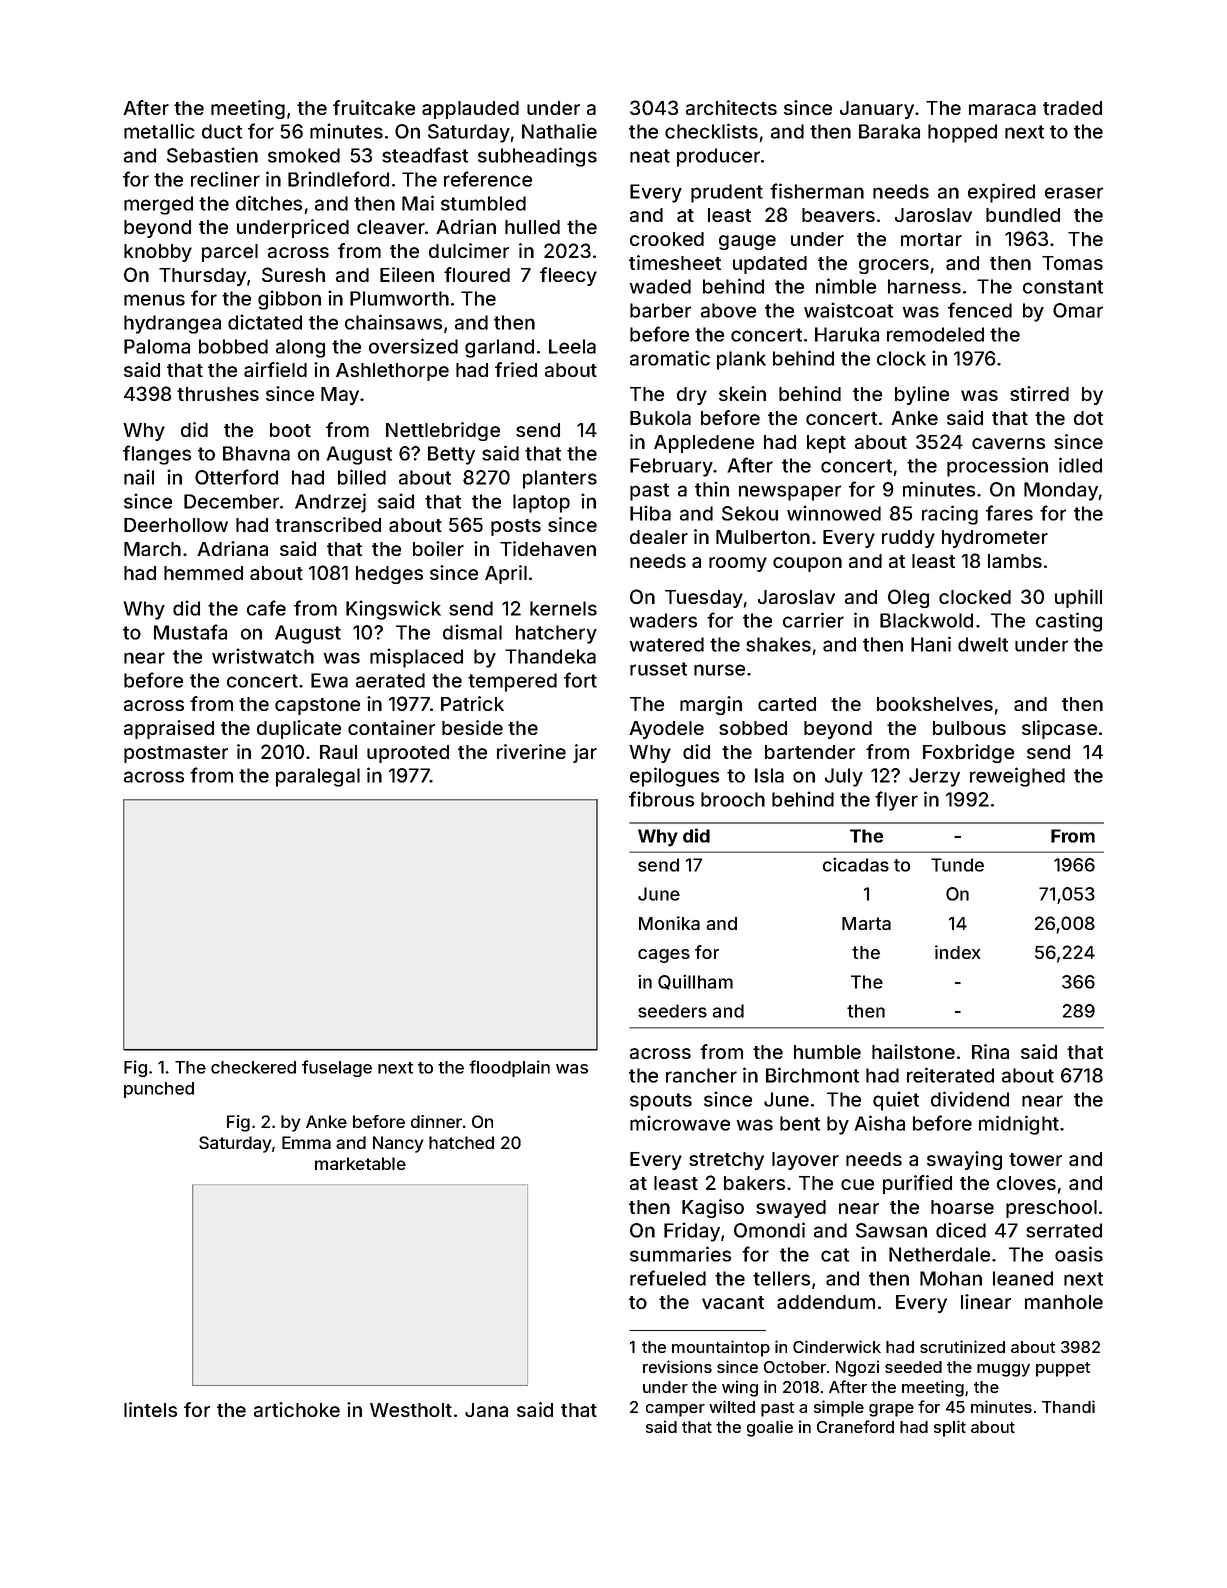 The height and width of the screenshot is (1588, 1227). I want to click on applauded, so click(470, 110).
